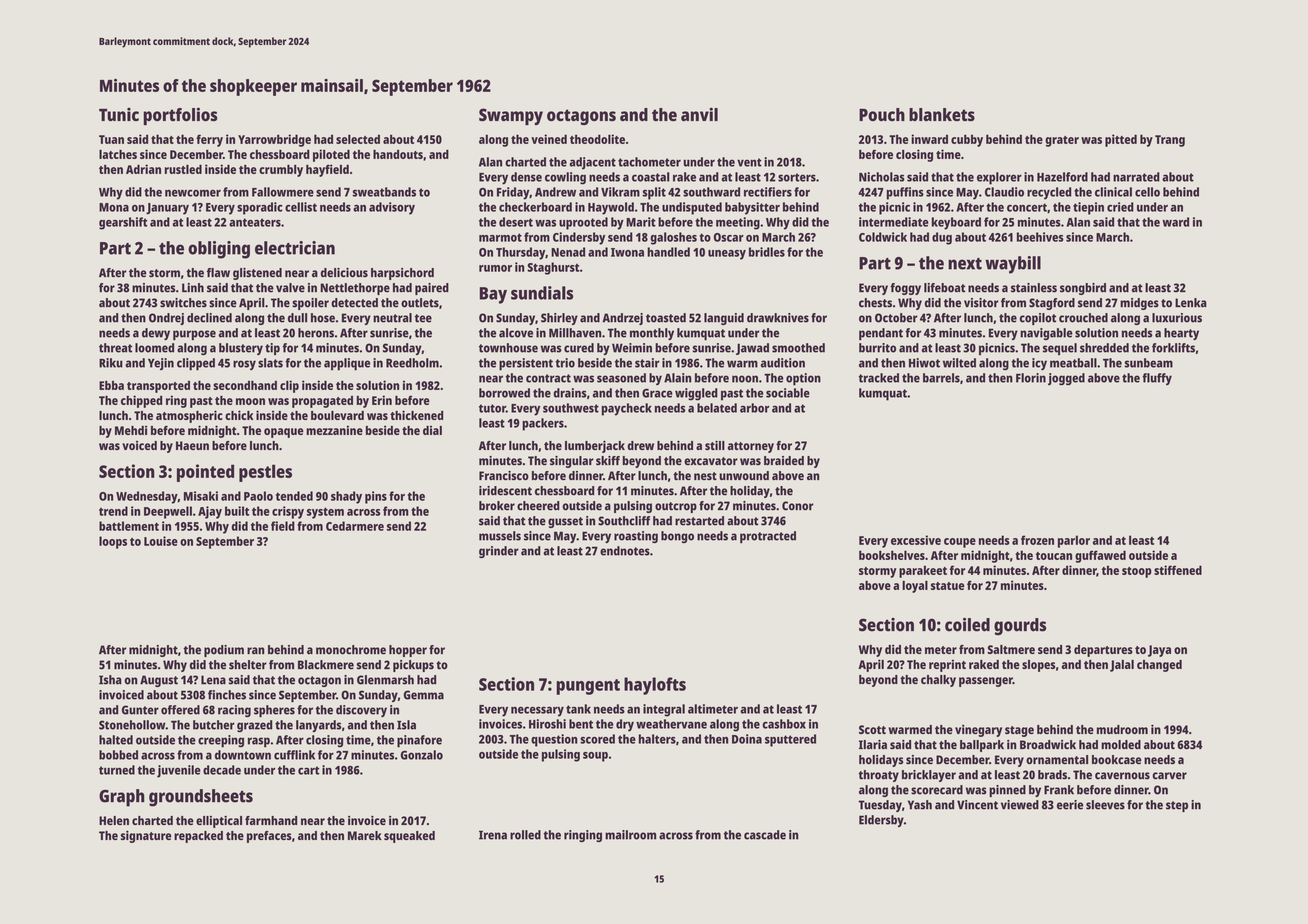  Describe the element at coordinates (525, 835) in the screenshot. I see `rolled` at that location.
